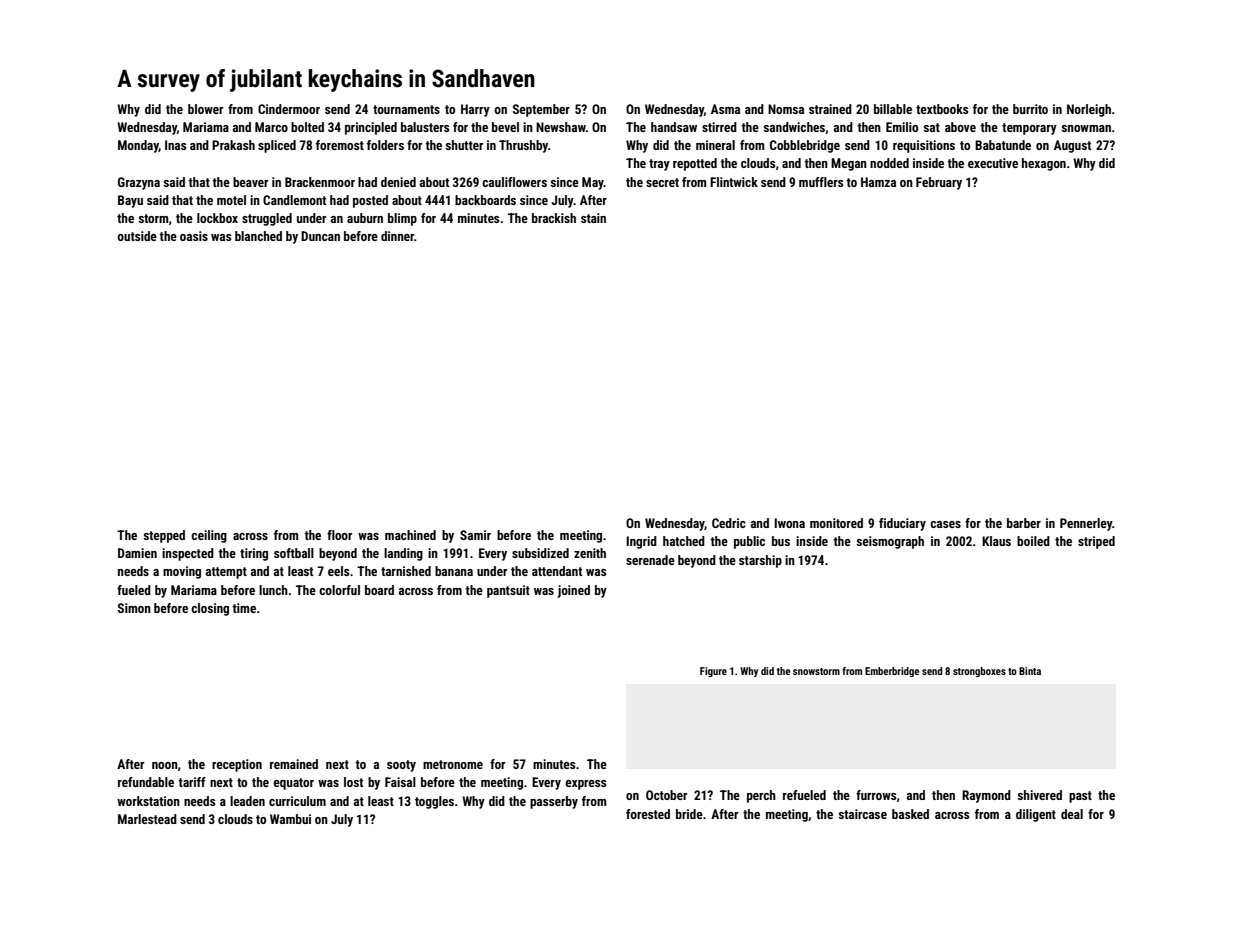  I want to click on Marlestead, so click(147, 819).
